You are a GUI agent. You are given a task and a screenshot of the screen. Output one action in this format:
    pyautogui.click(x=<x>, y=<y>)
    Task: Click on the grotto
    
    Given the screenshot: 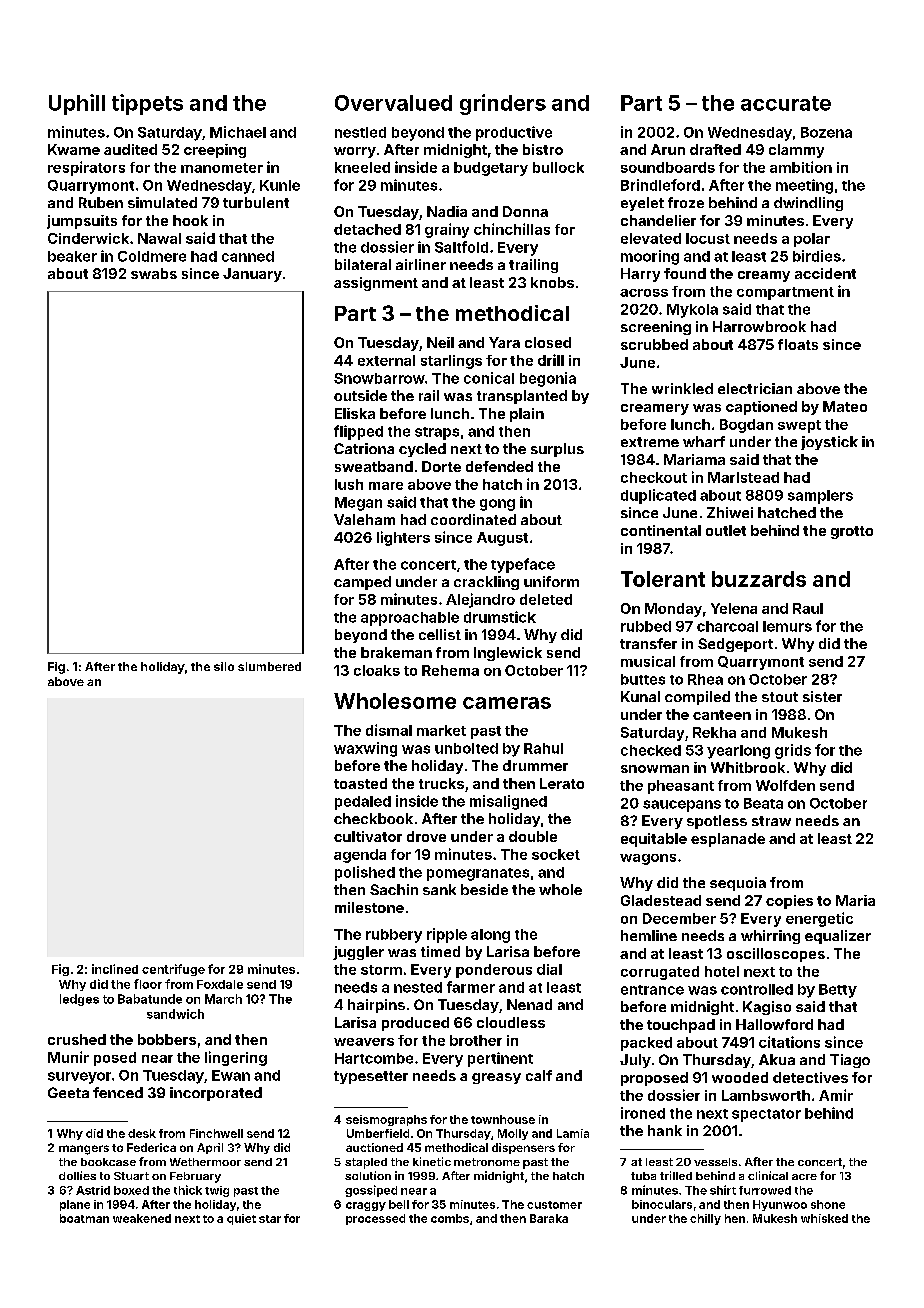 What is the action you would take?
    pyautogui.click(x=852, y=532)
